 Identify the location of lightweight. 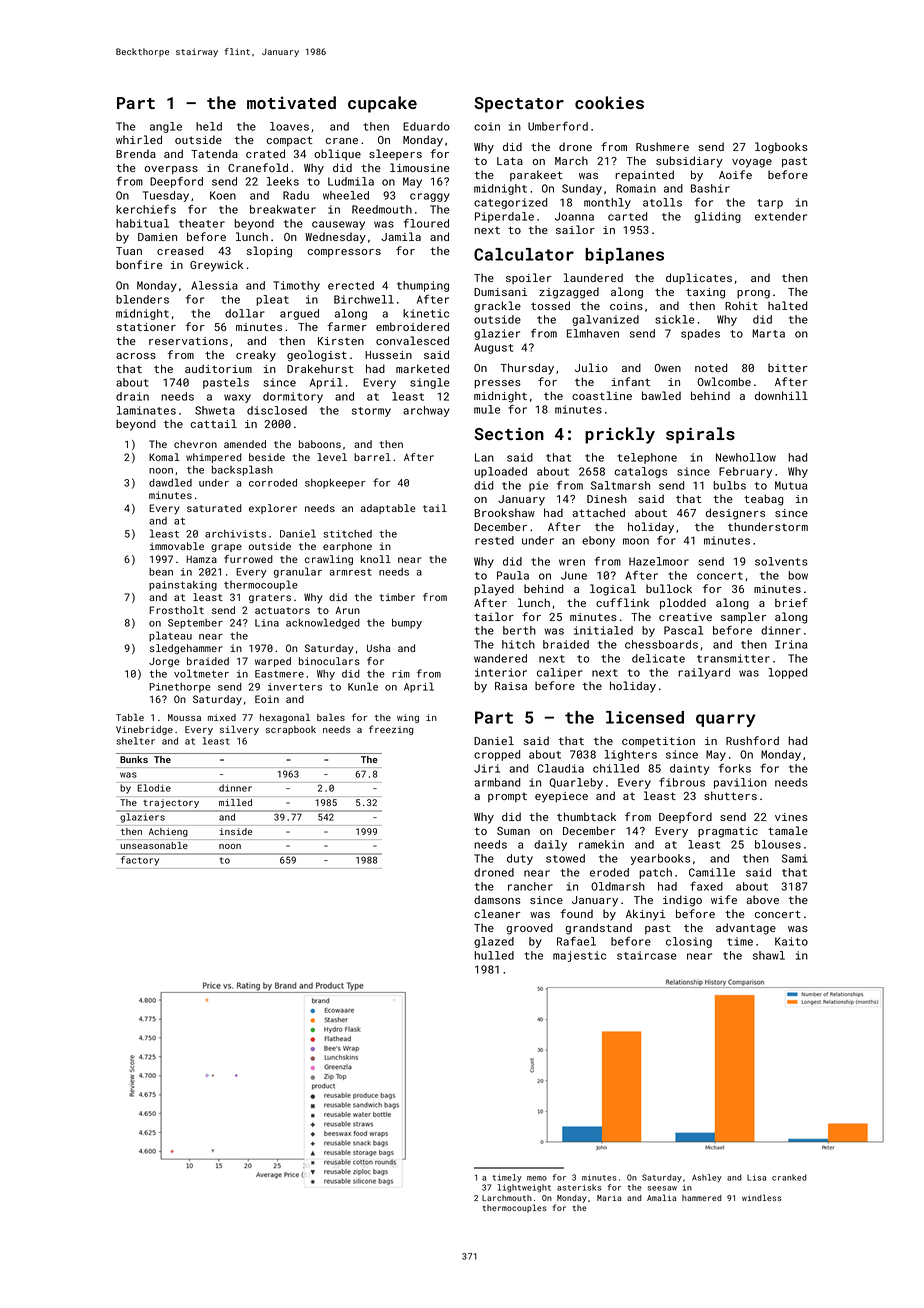
(524, 1188).
